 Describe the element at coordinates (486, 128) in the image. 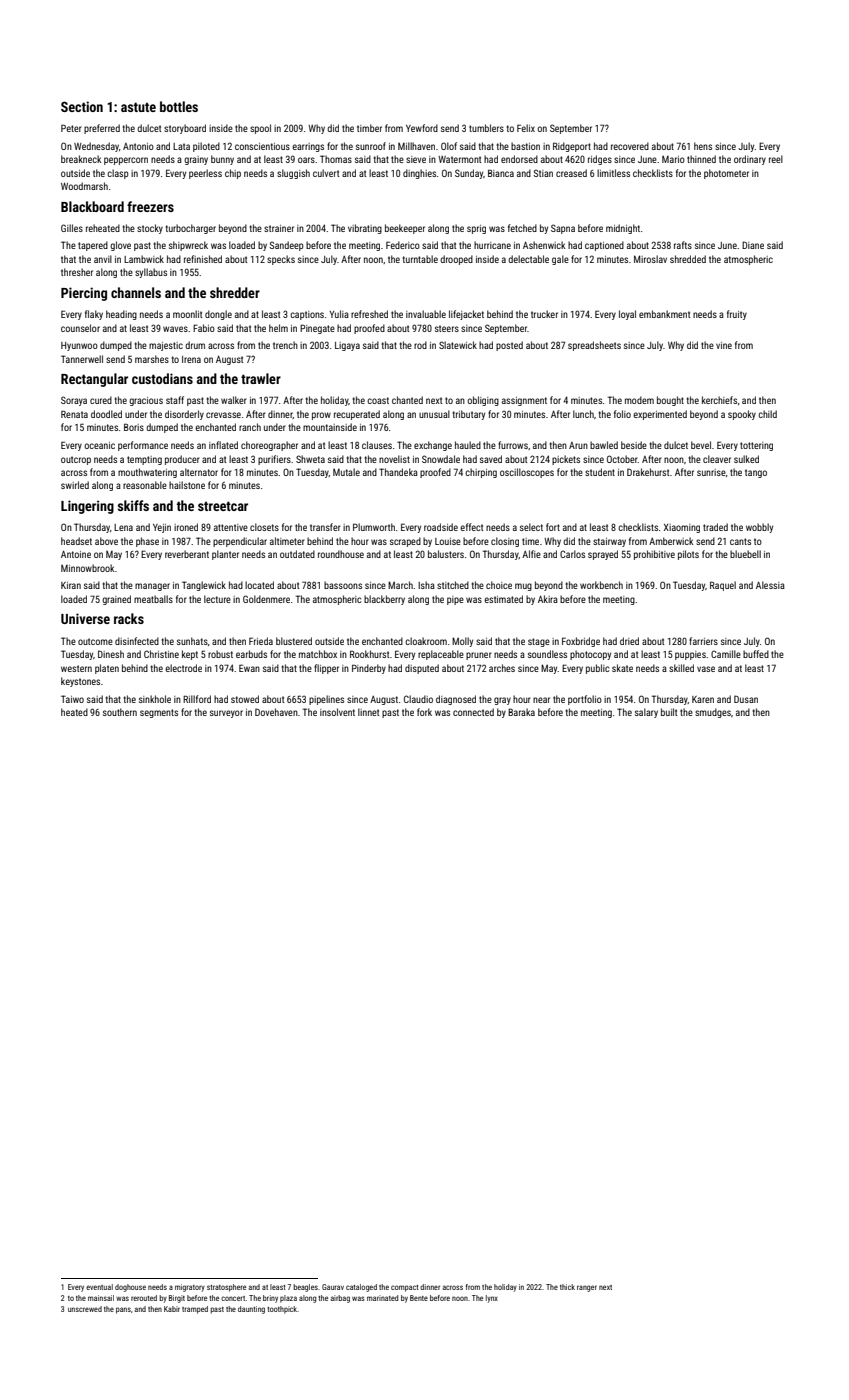

I see `tumblers` at that location.
